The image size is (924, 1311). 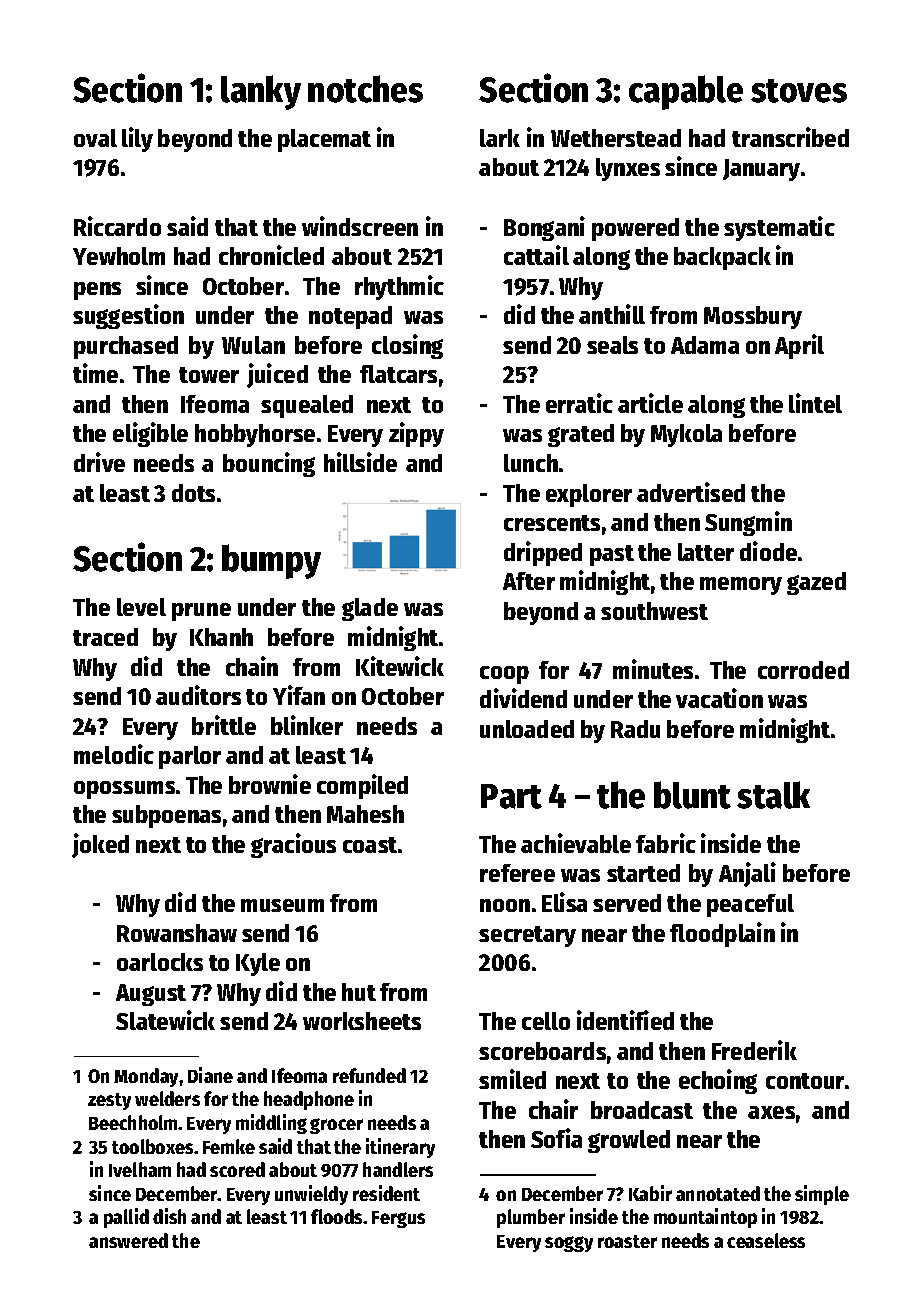 What do you see at coordinates (531, 463) in the page?
I see `lunch` at bounding box center [531, 463].
